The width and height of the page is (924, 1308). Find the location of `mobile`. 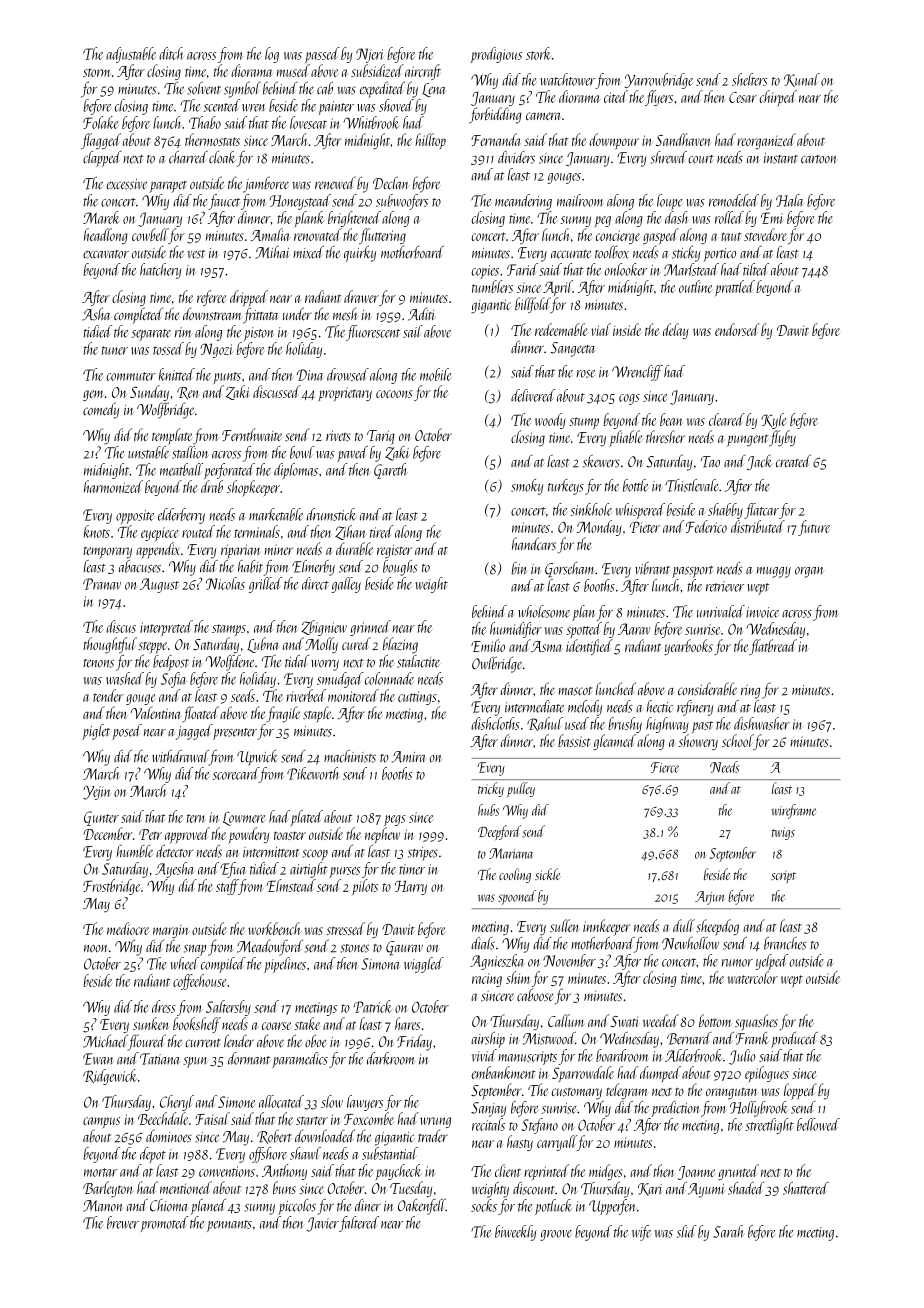

mobile is located at coordinates (436, 374).
